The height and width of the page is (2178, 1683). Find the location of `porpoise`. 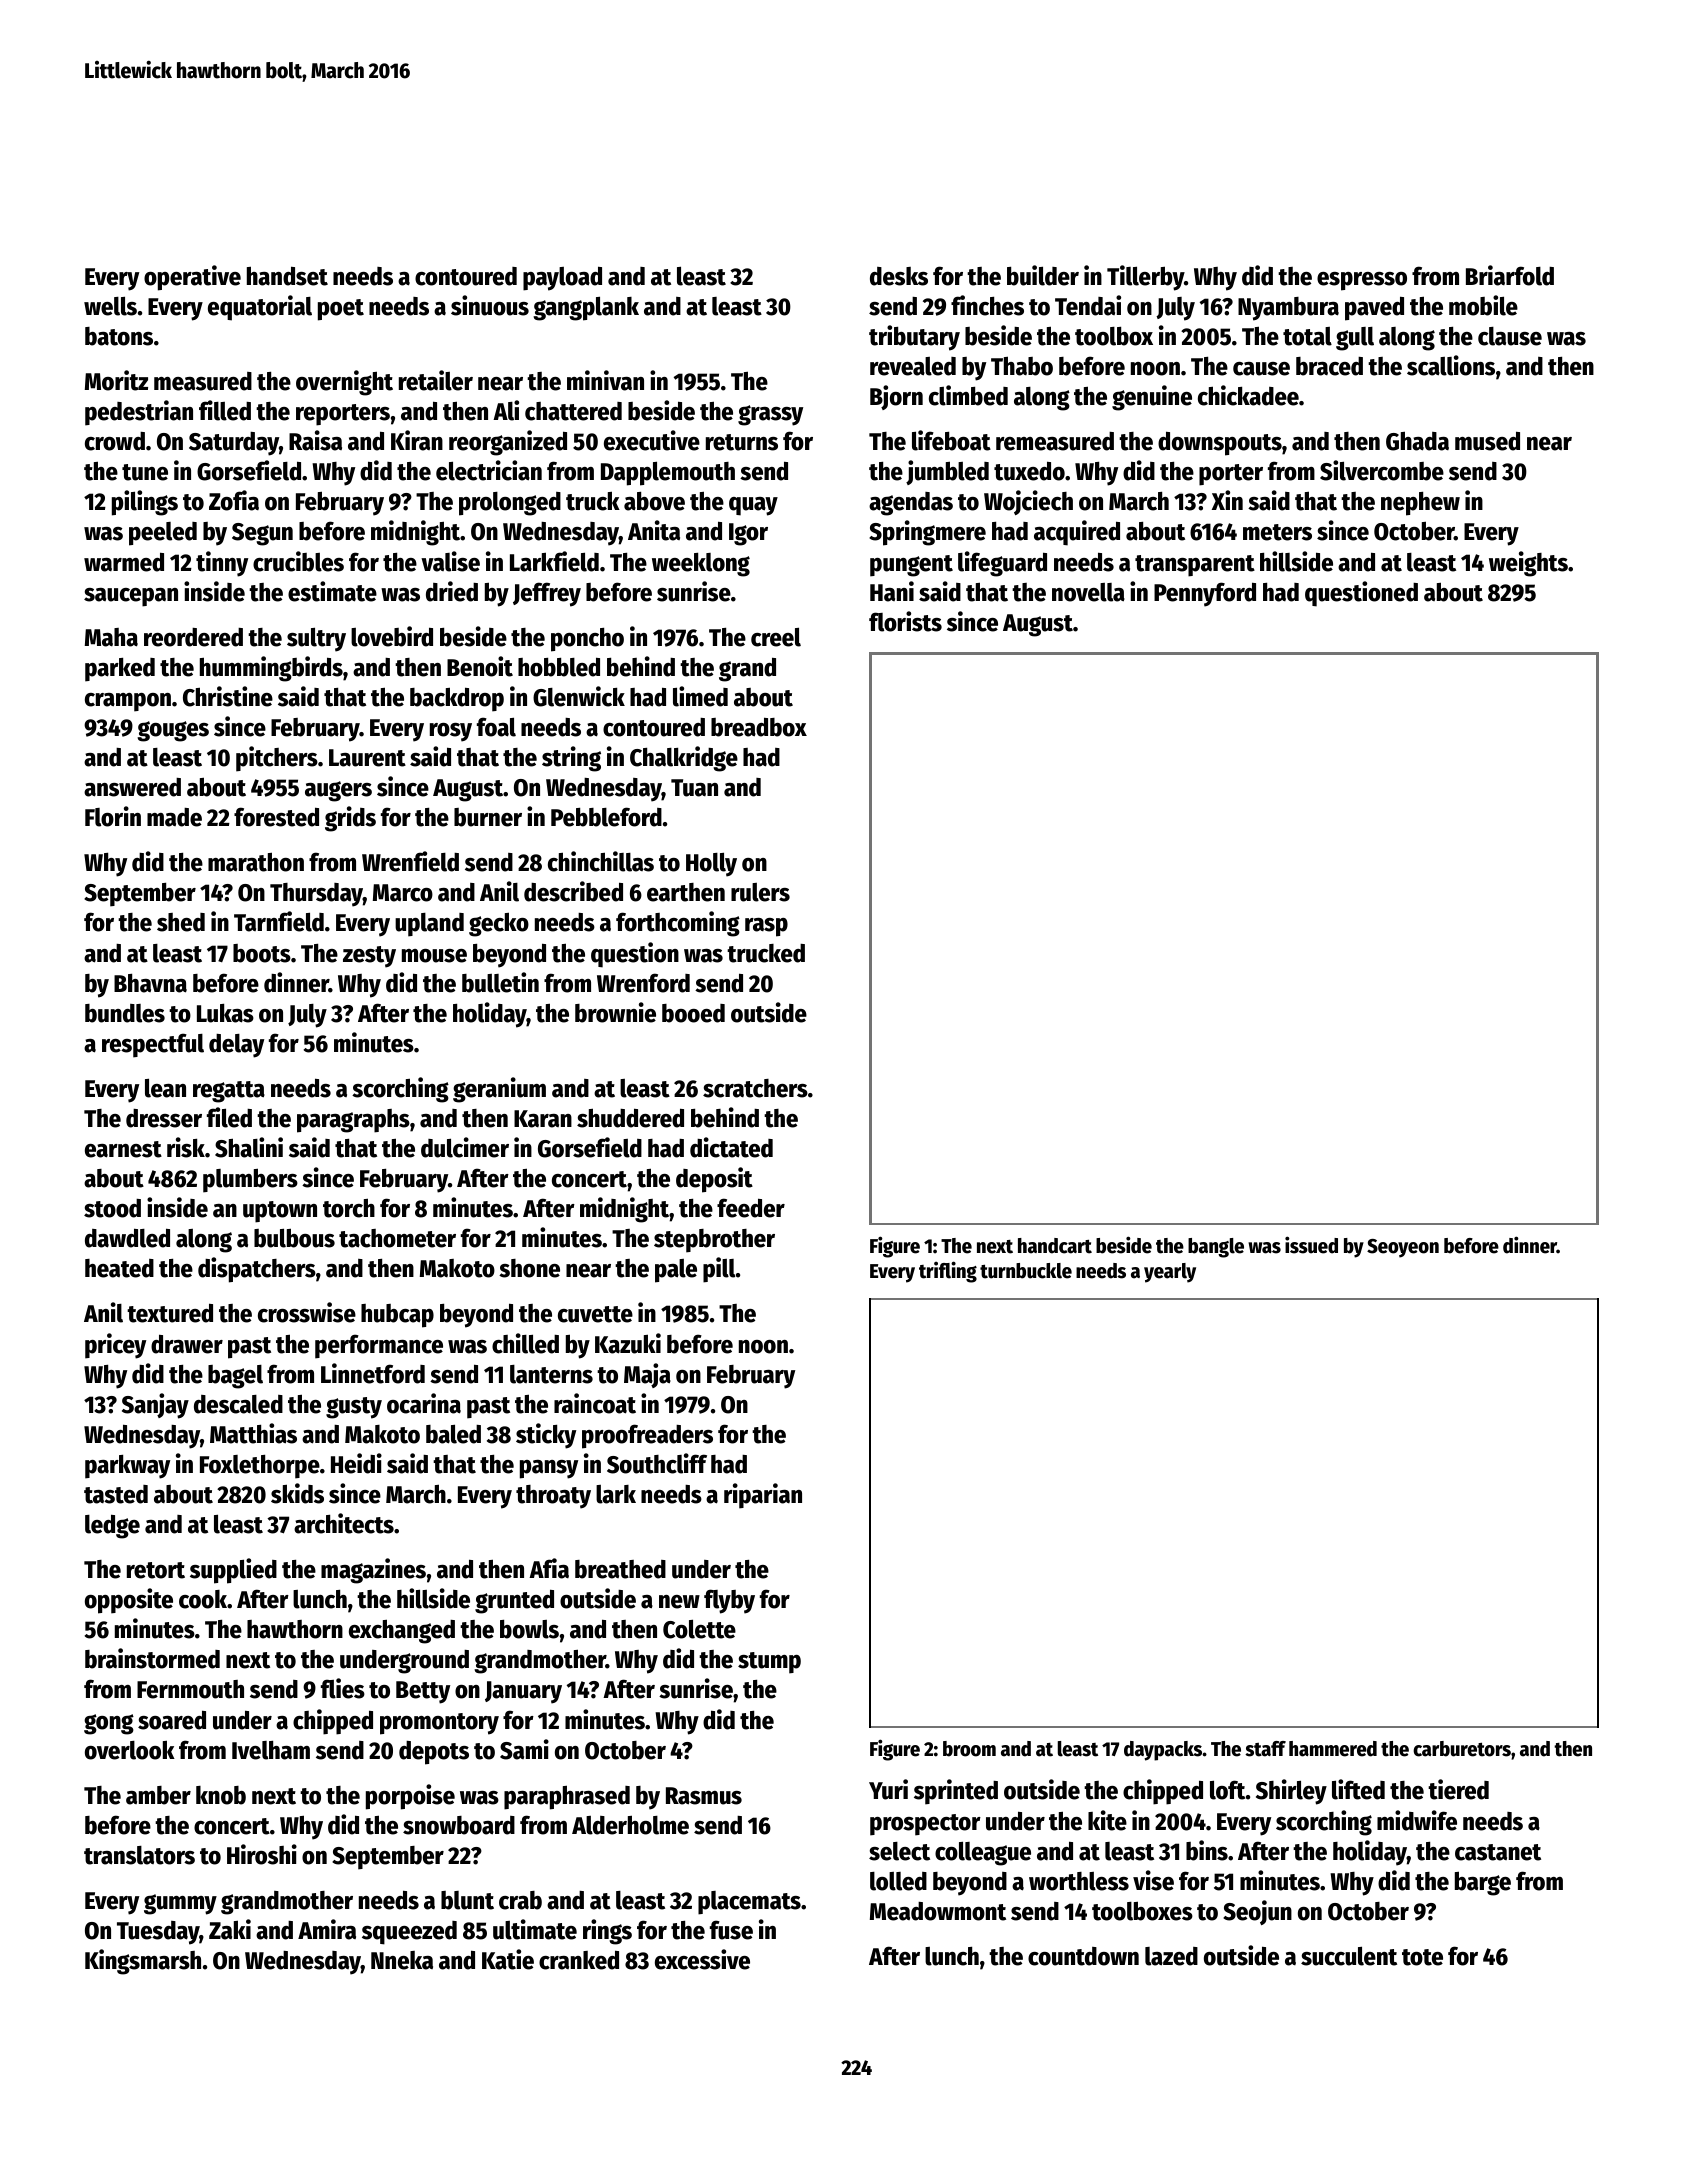

porpoise is located at coordinates (410, 1797).
